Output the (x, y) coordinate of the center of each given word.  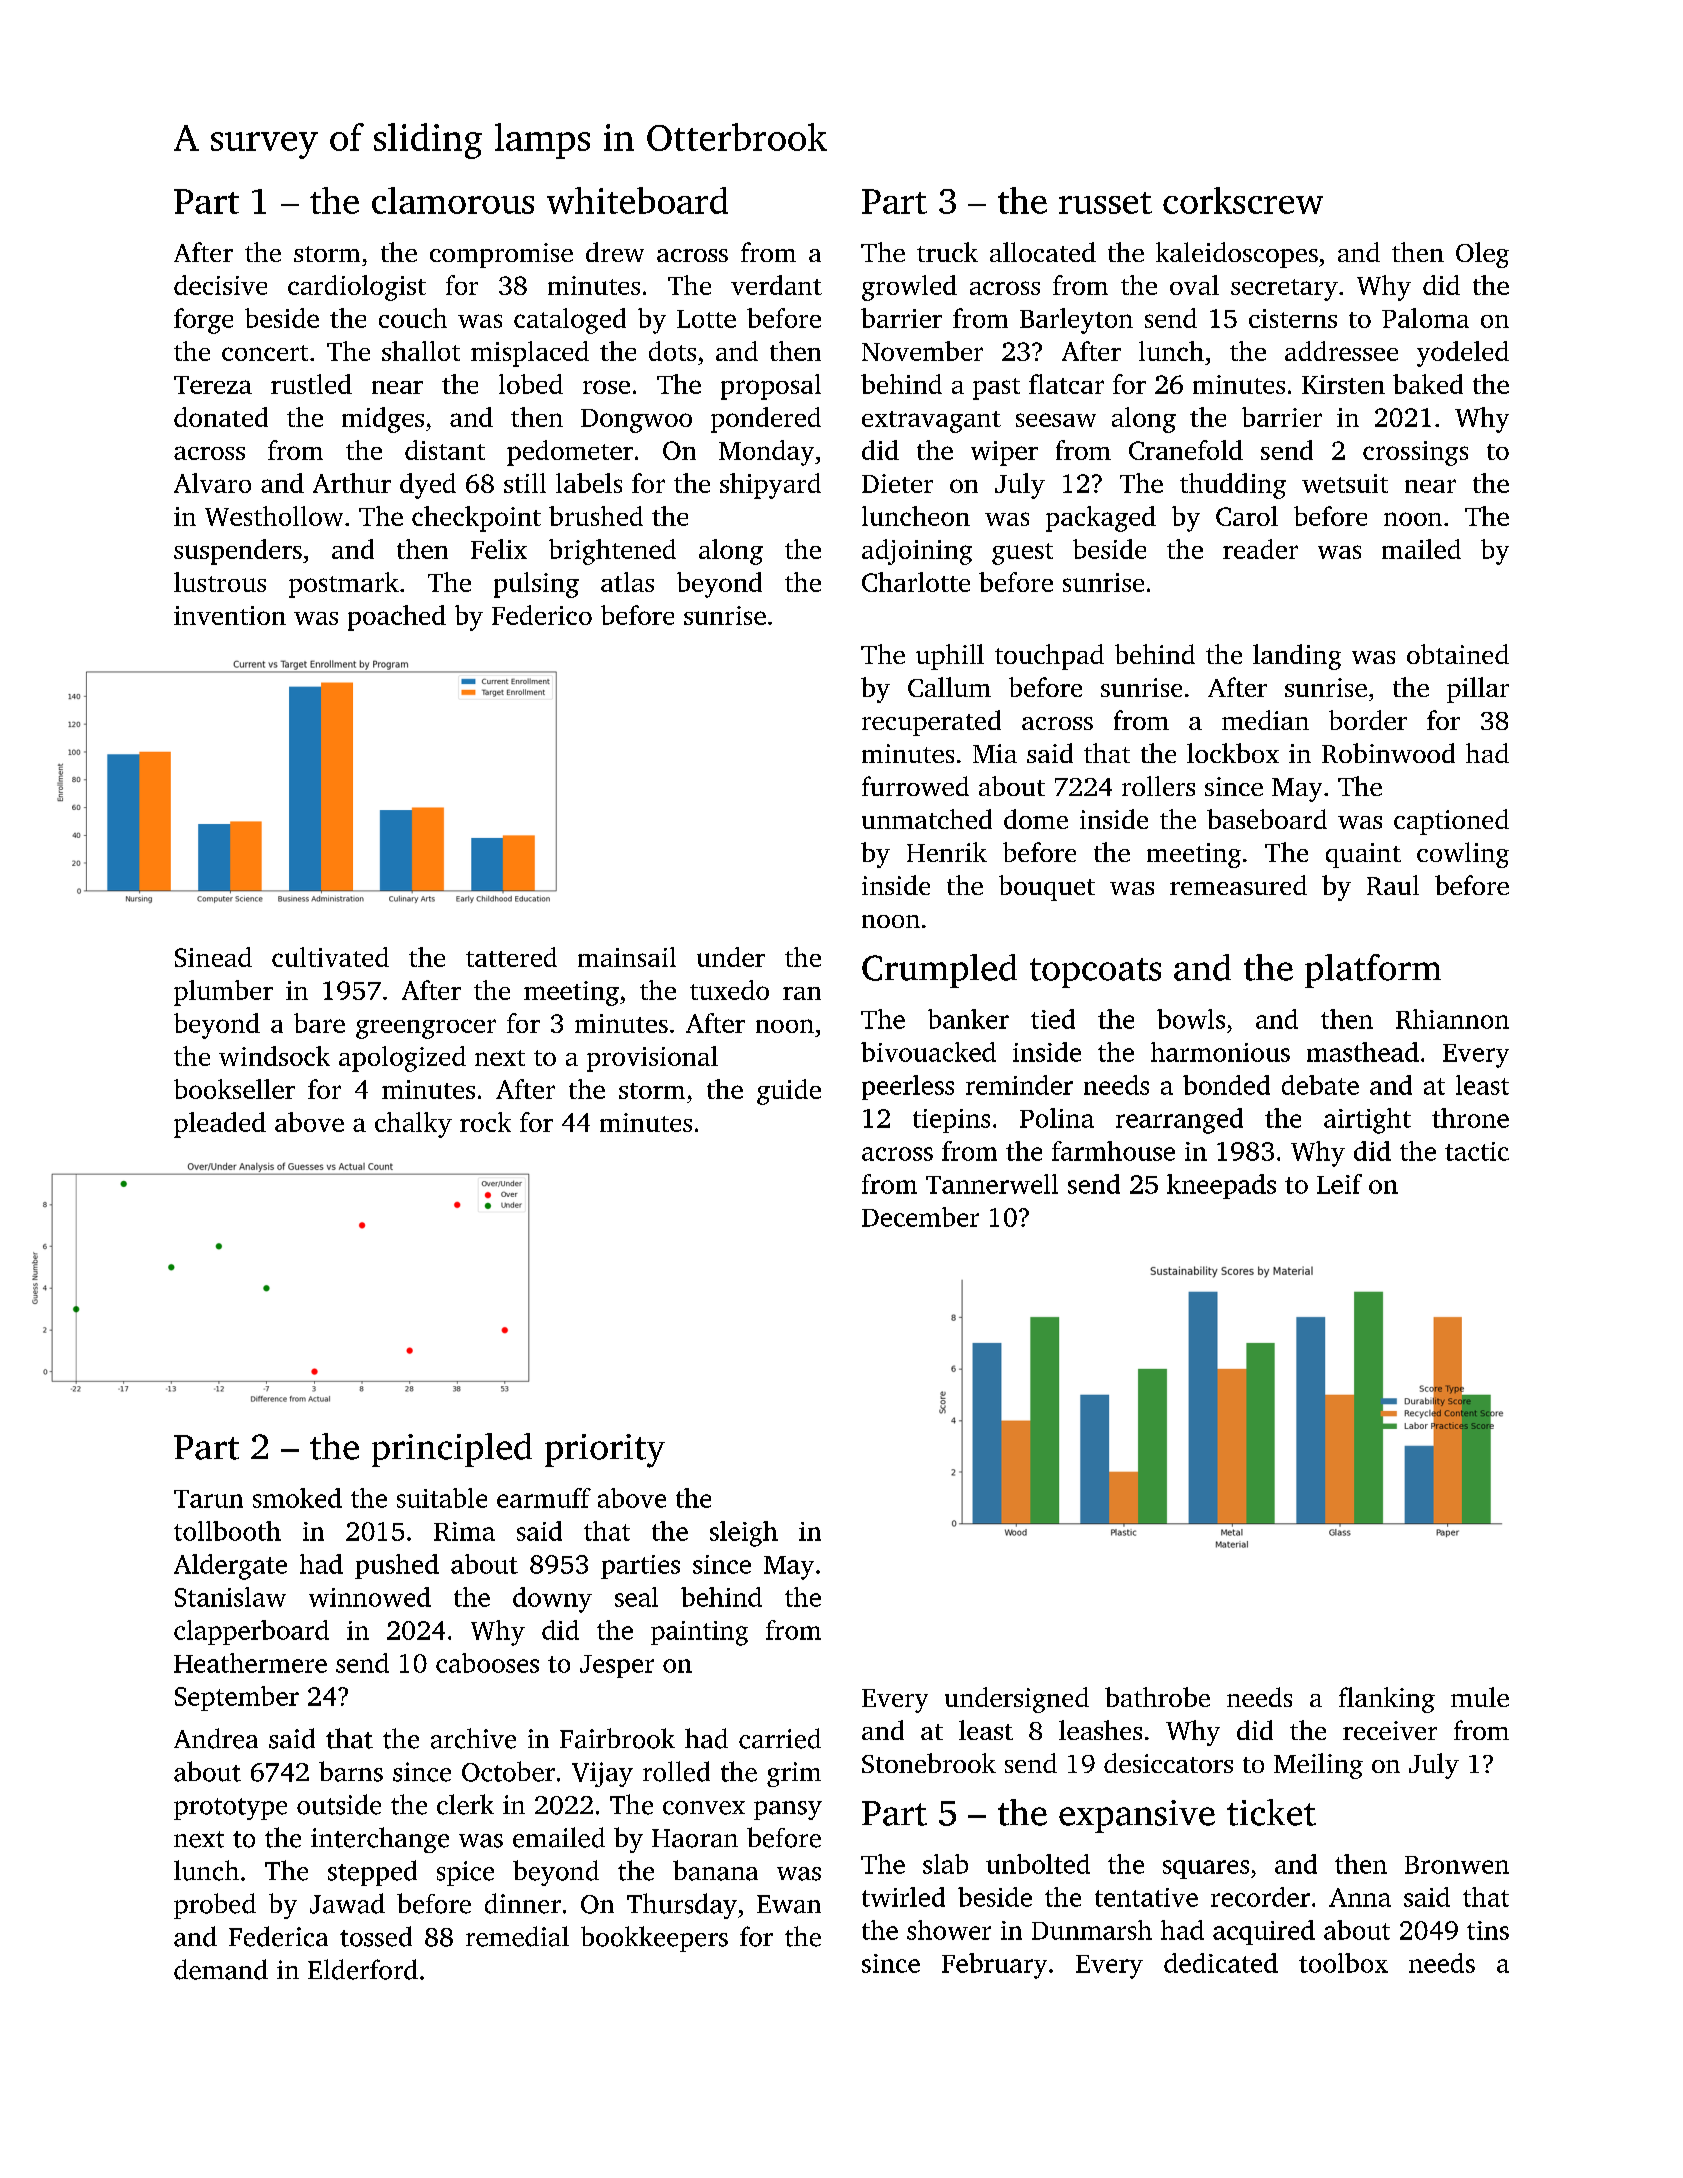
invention (230, 615)
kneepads (1221, 1186)
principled (452, 1450)
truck (947, 252)
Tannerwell (992, 1184)
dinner (523, 1903)
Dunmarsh (1092, 1930)
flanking (1387, 1700)
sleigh (744, 1534)
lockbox (1233, 753)
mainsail (627, 957)
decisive (220, 285)
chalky (413, 1125)
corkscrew (1243, 200)
